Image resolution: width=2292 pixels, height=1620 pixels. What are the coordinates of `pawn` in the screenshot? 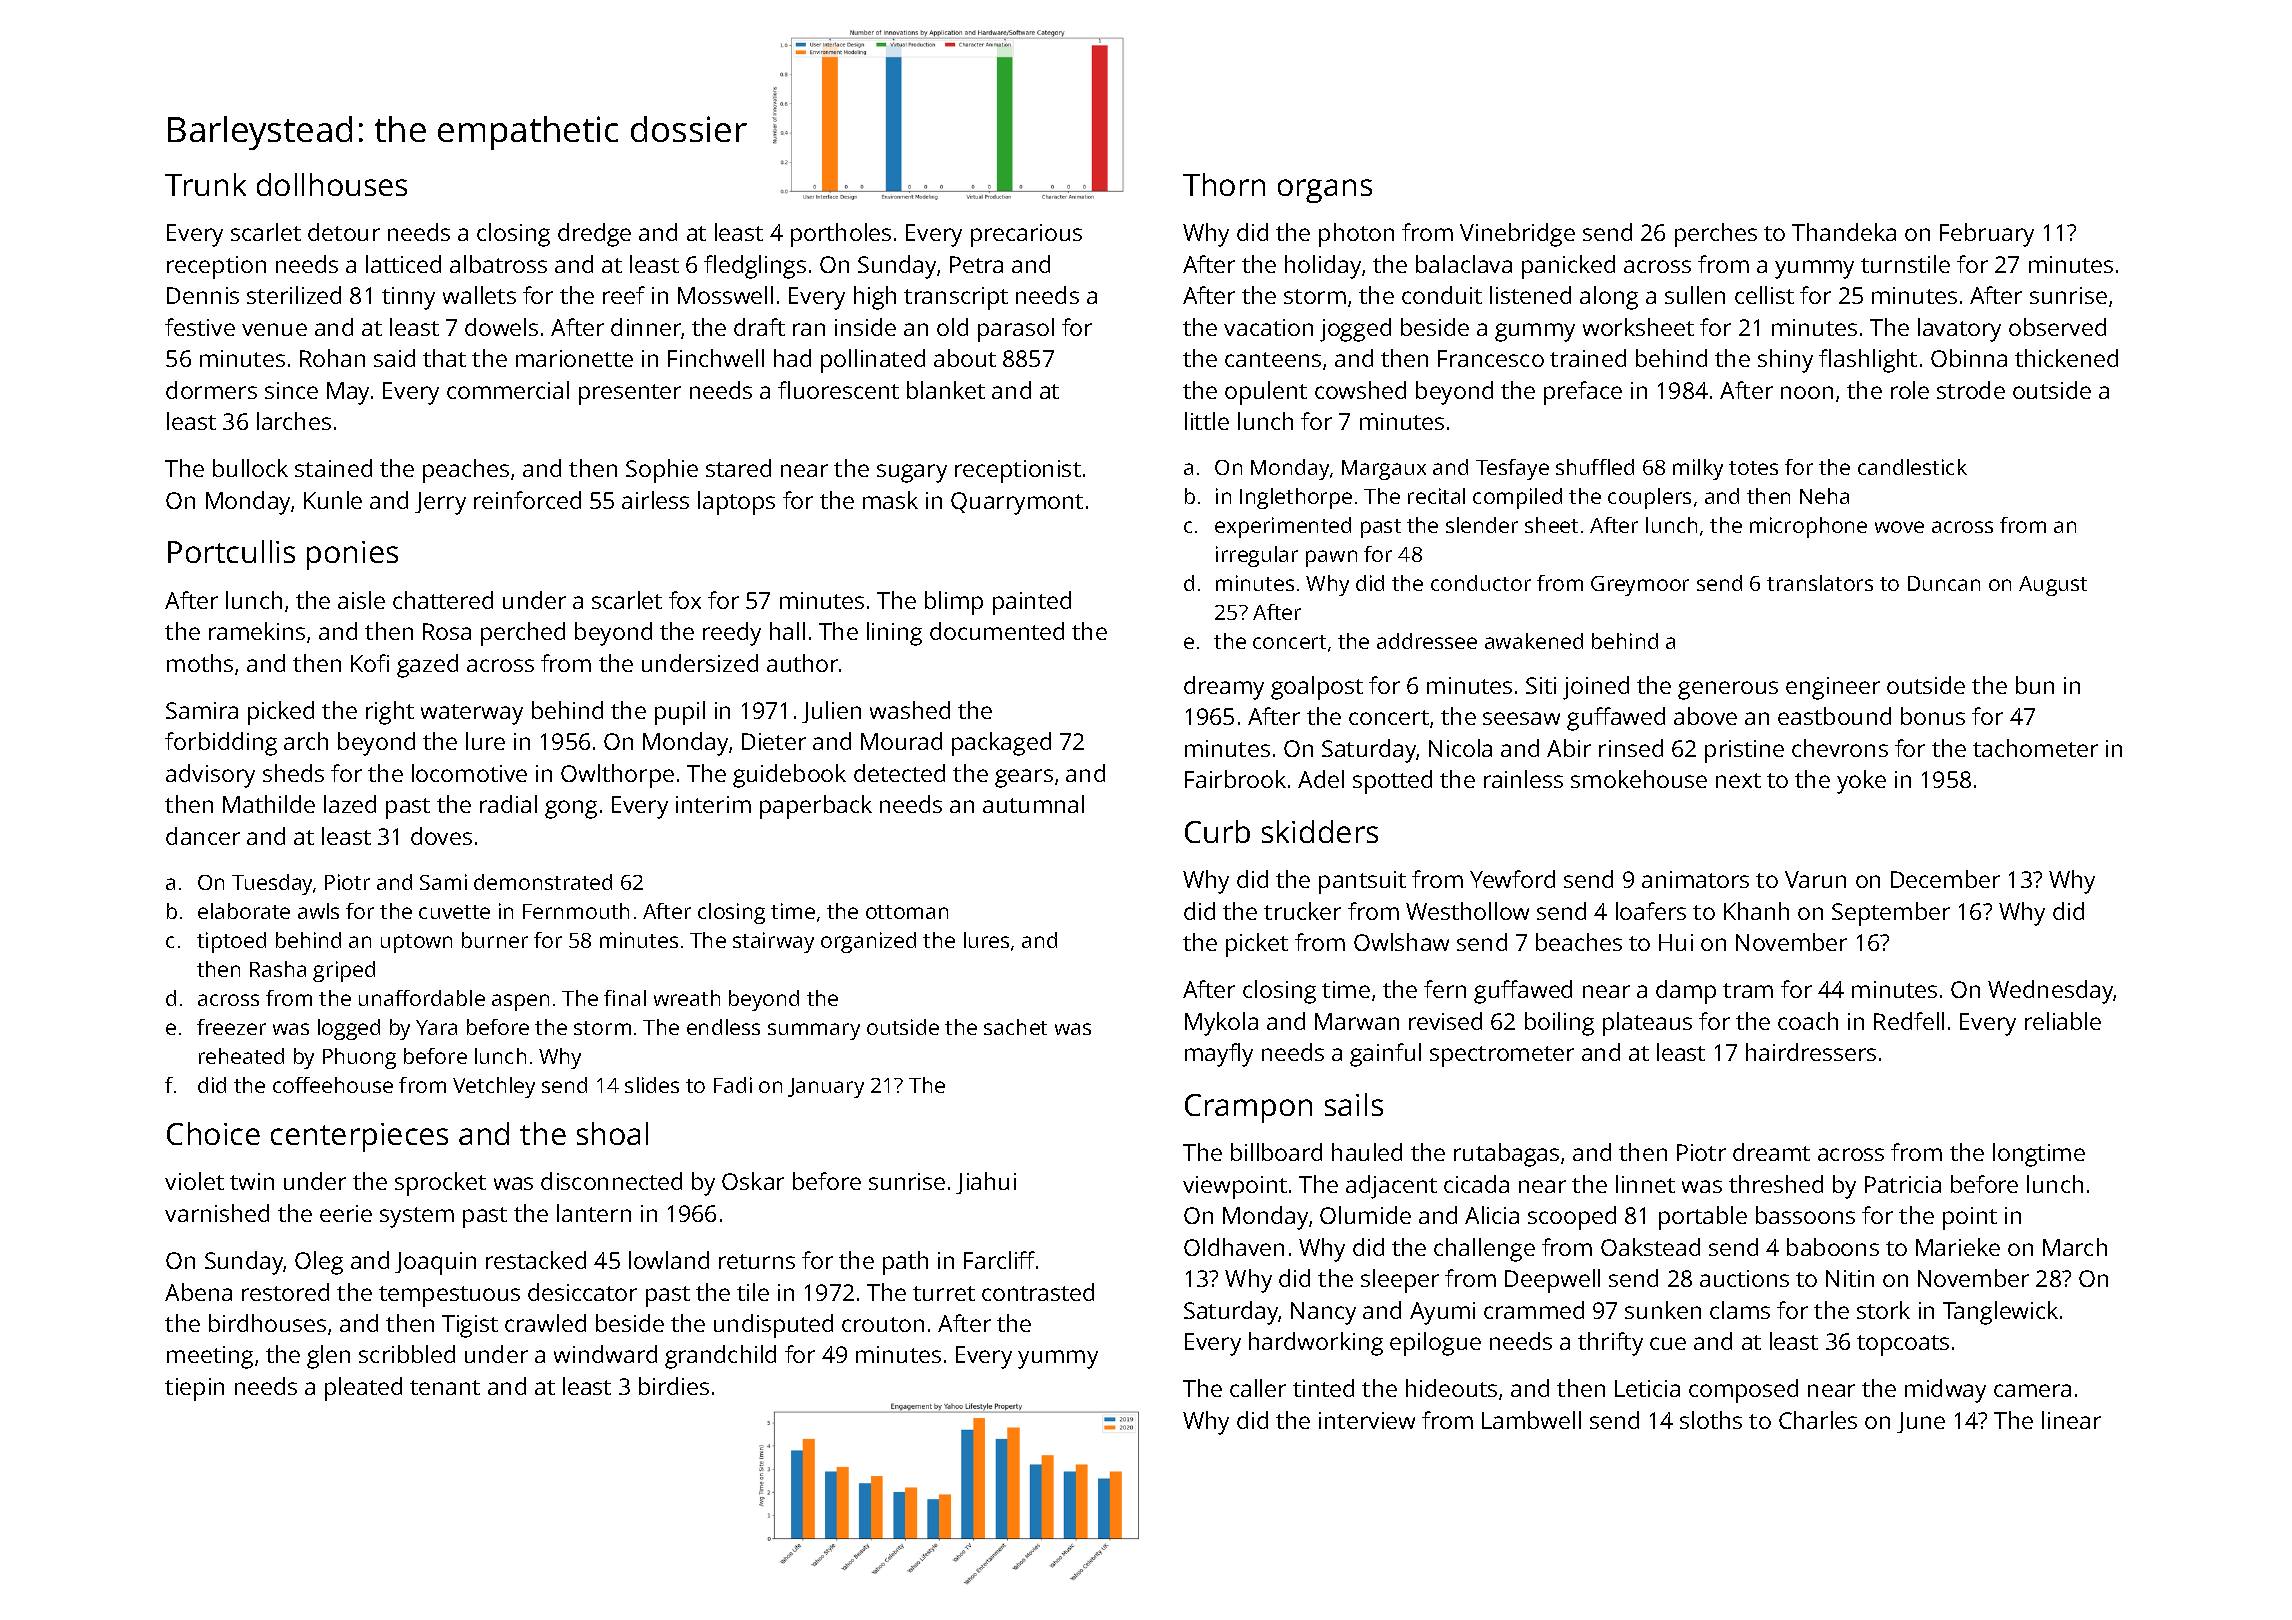 It's located at (1331, 558).
